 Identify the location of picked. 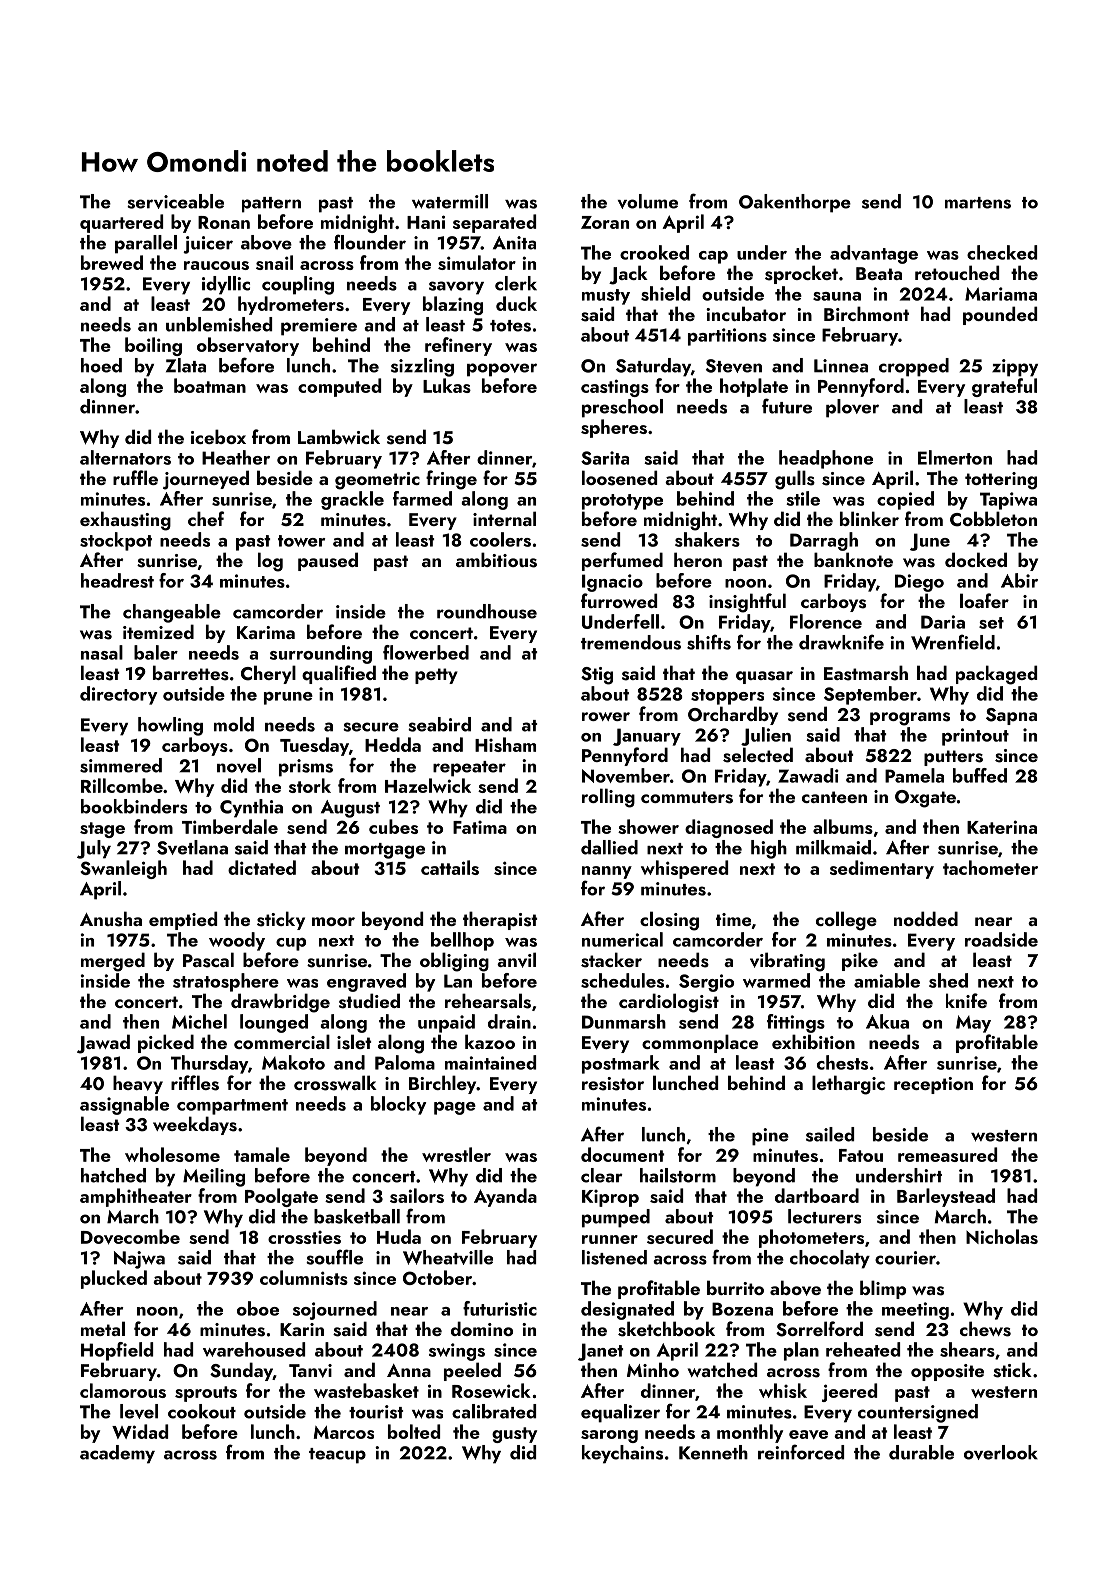
(166, 1043).
